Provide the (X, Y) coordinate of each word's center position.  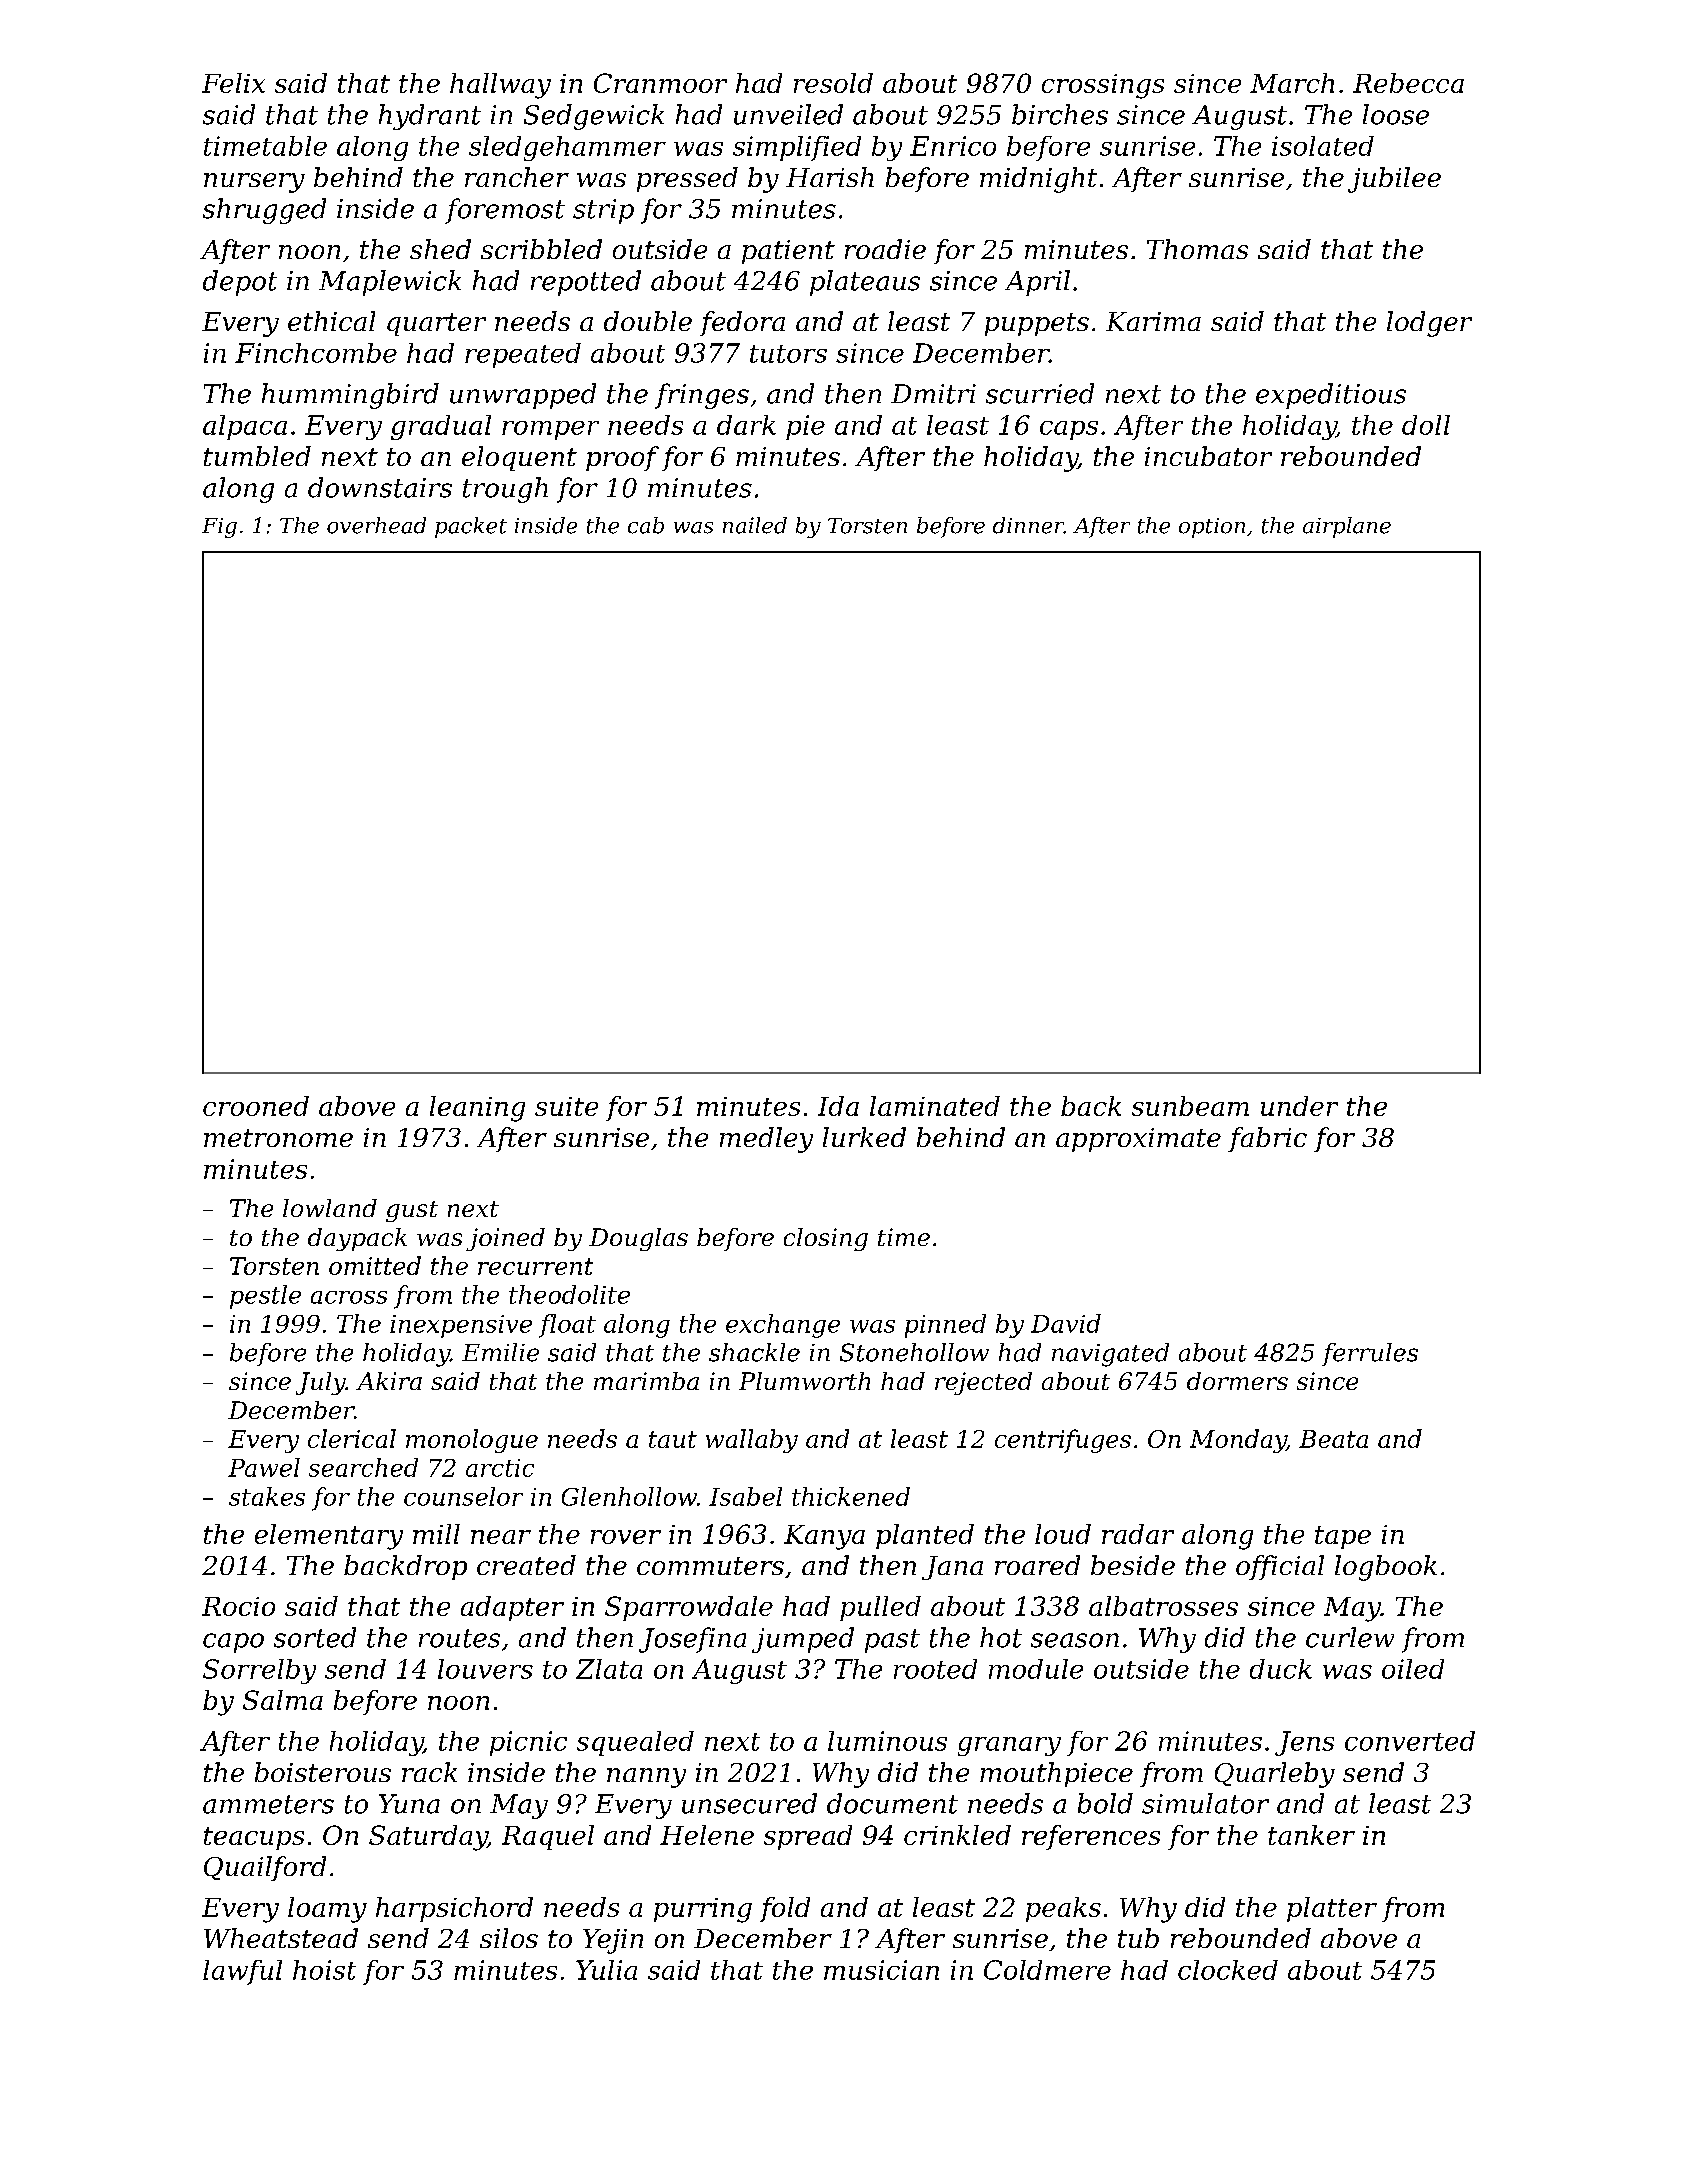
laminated (935, 1106)
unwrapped (523, 396)
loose (1396, 114)
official (1280, 1567)
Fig (219, 528)
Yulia (606, 1970)
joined (505, 1239)
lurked (864, 1137)
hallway (500, 86)
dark (746, 425)
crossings (1103, 86)
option (1212, 528)
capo (233, 1643)
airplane (1347, 527)
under (1299, 1106)
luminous (887, 1741)
